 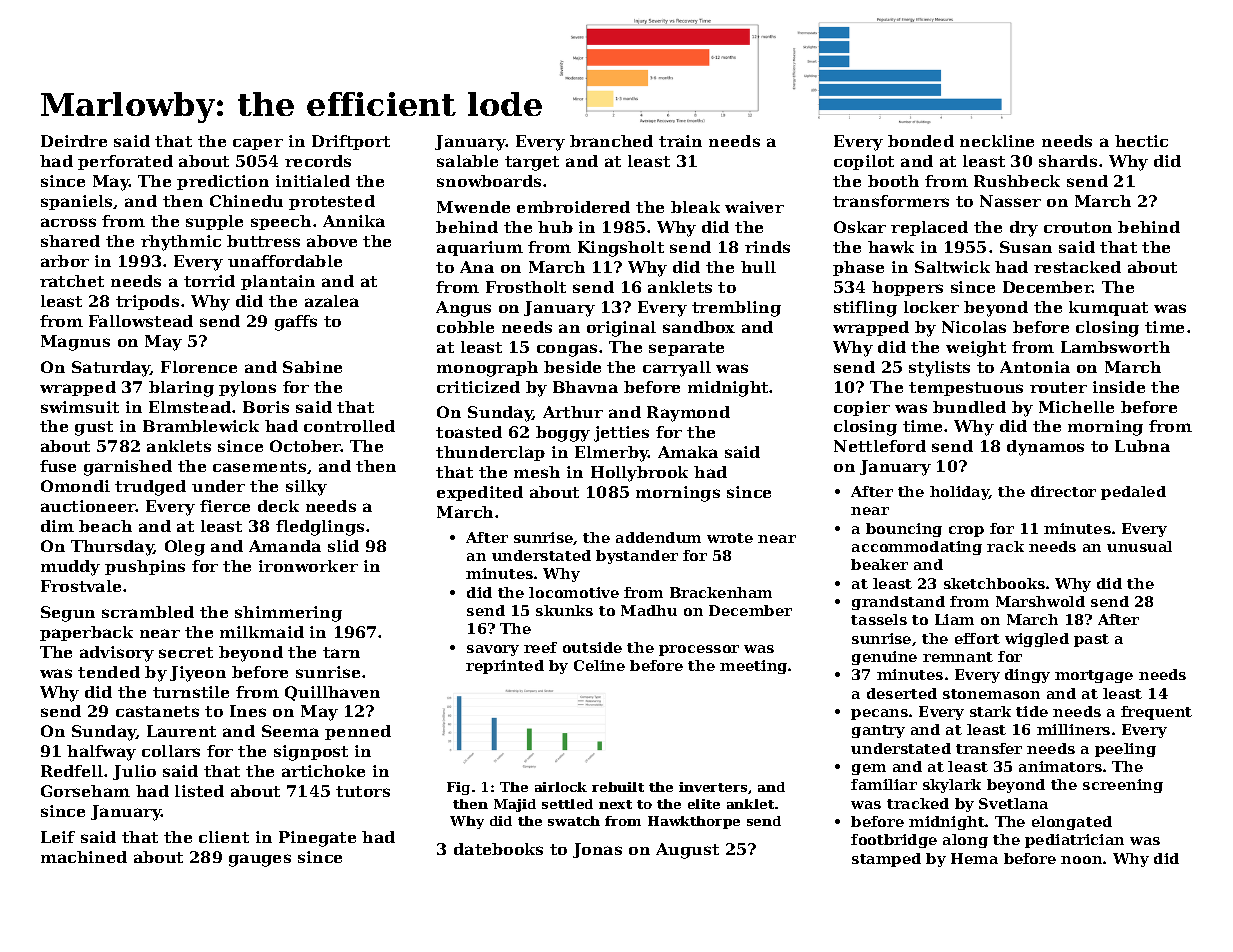 What do you see at coordinates (862, 408) in the screenshot?
I see `copier` at bounding box center [862, 408].
